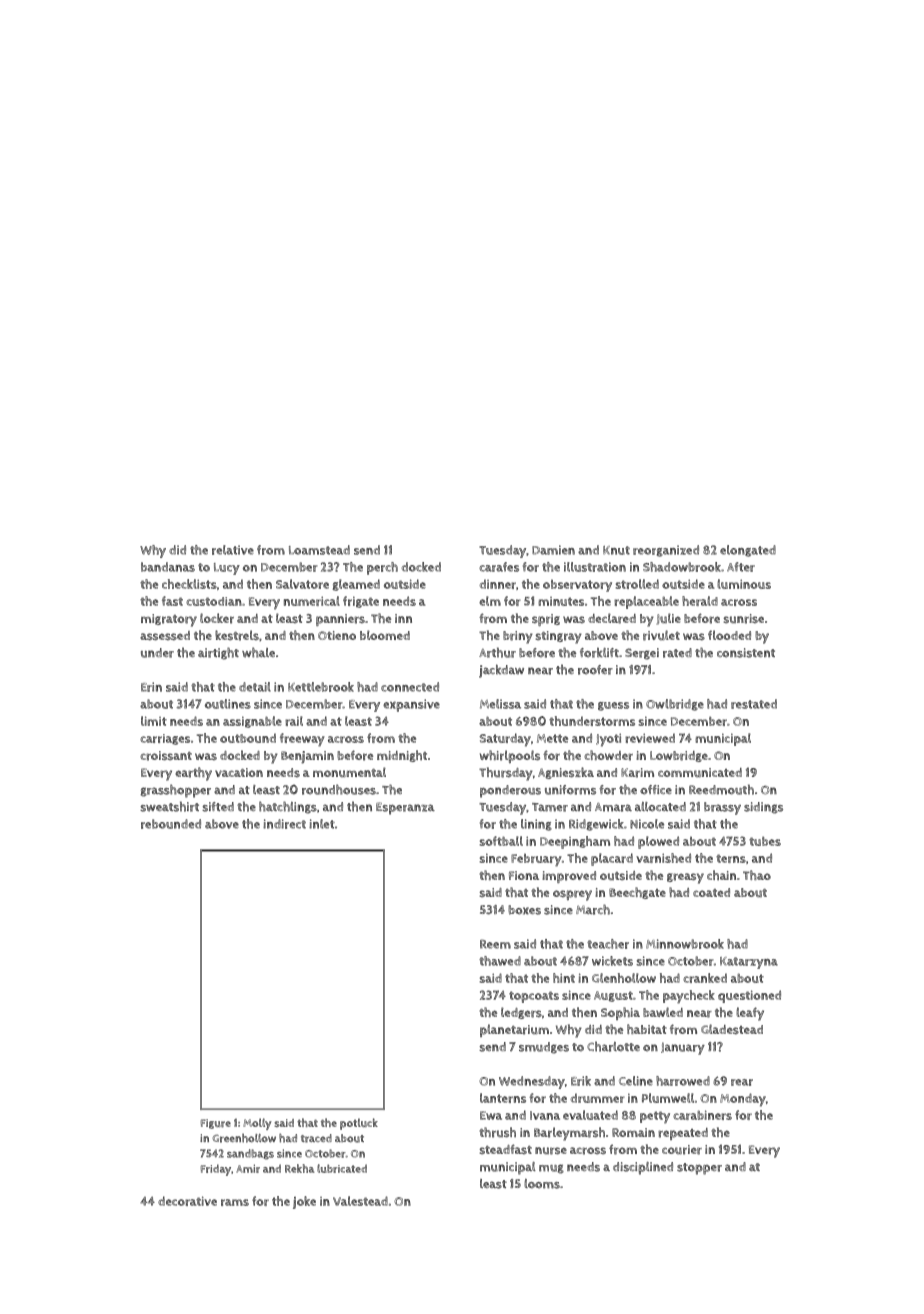  Describe the element at coordinates (233, 550) in the page. I see `relative` at that location.
